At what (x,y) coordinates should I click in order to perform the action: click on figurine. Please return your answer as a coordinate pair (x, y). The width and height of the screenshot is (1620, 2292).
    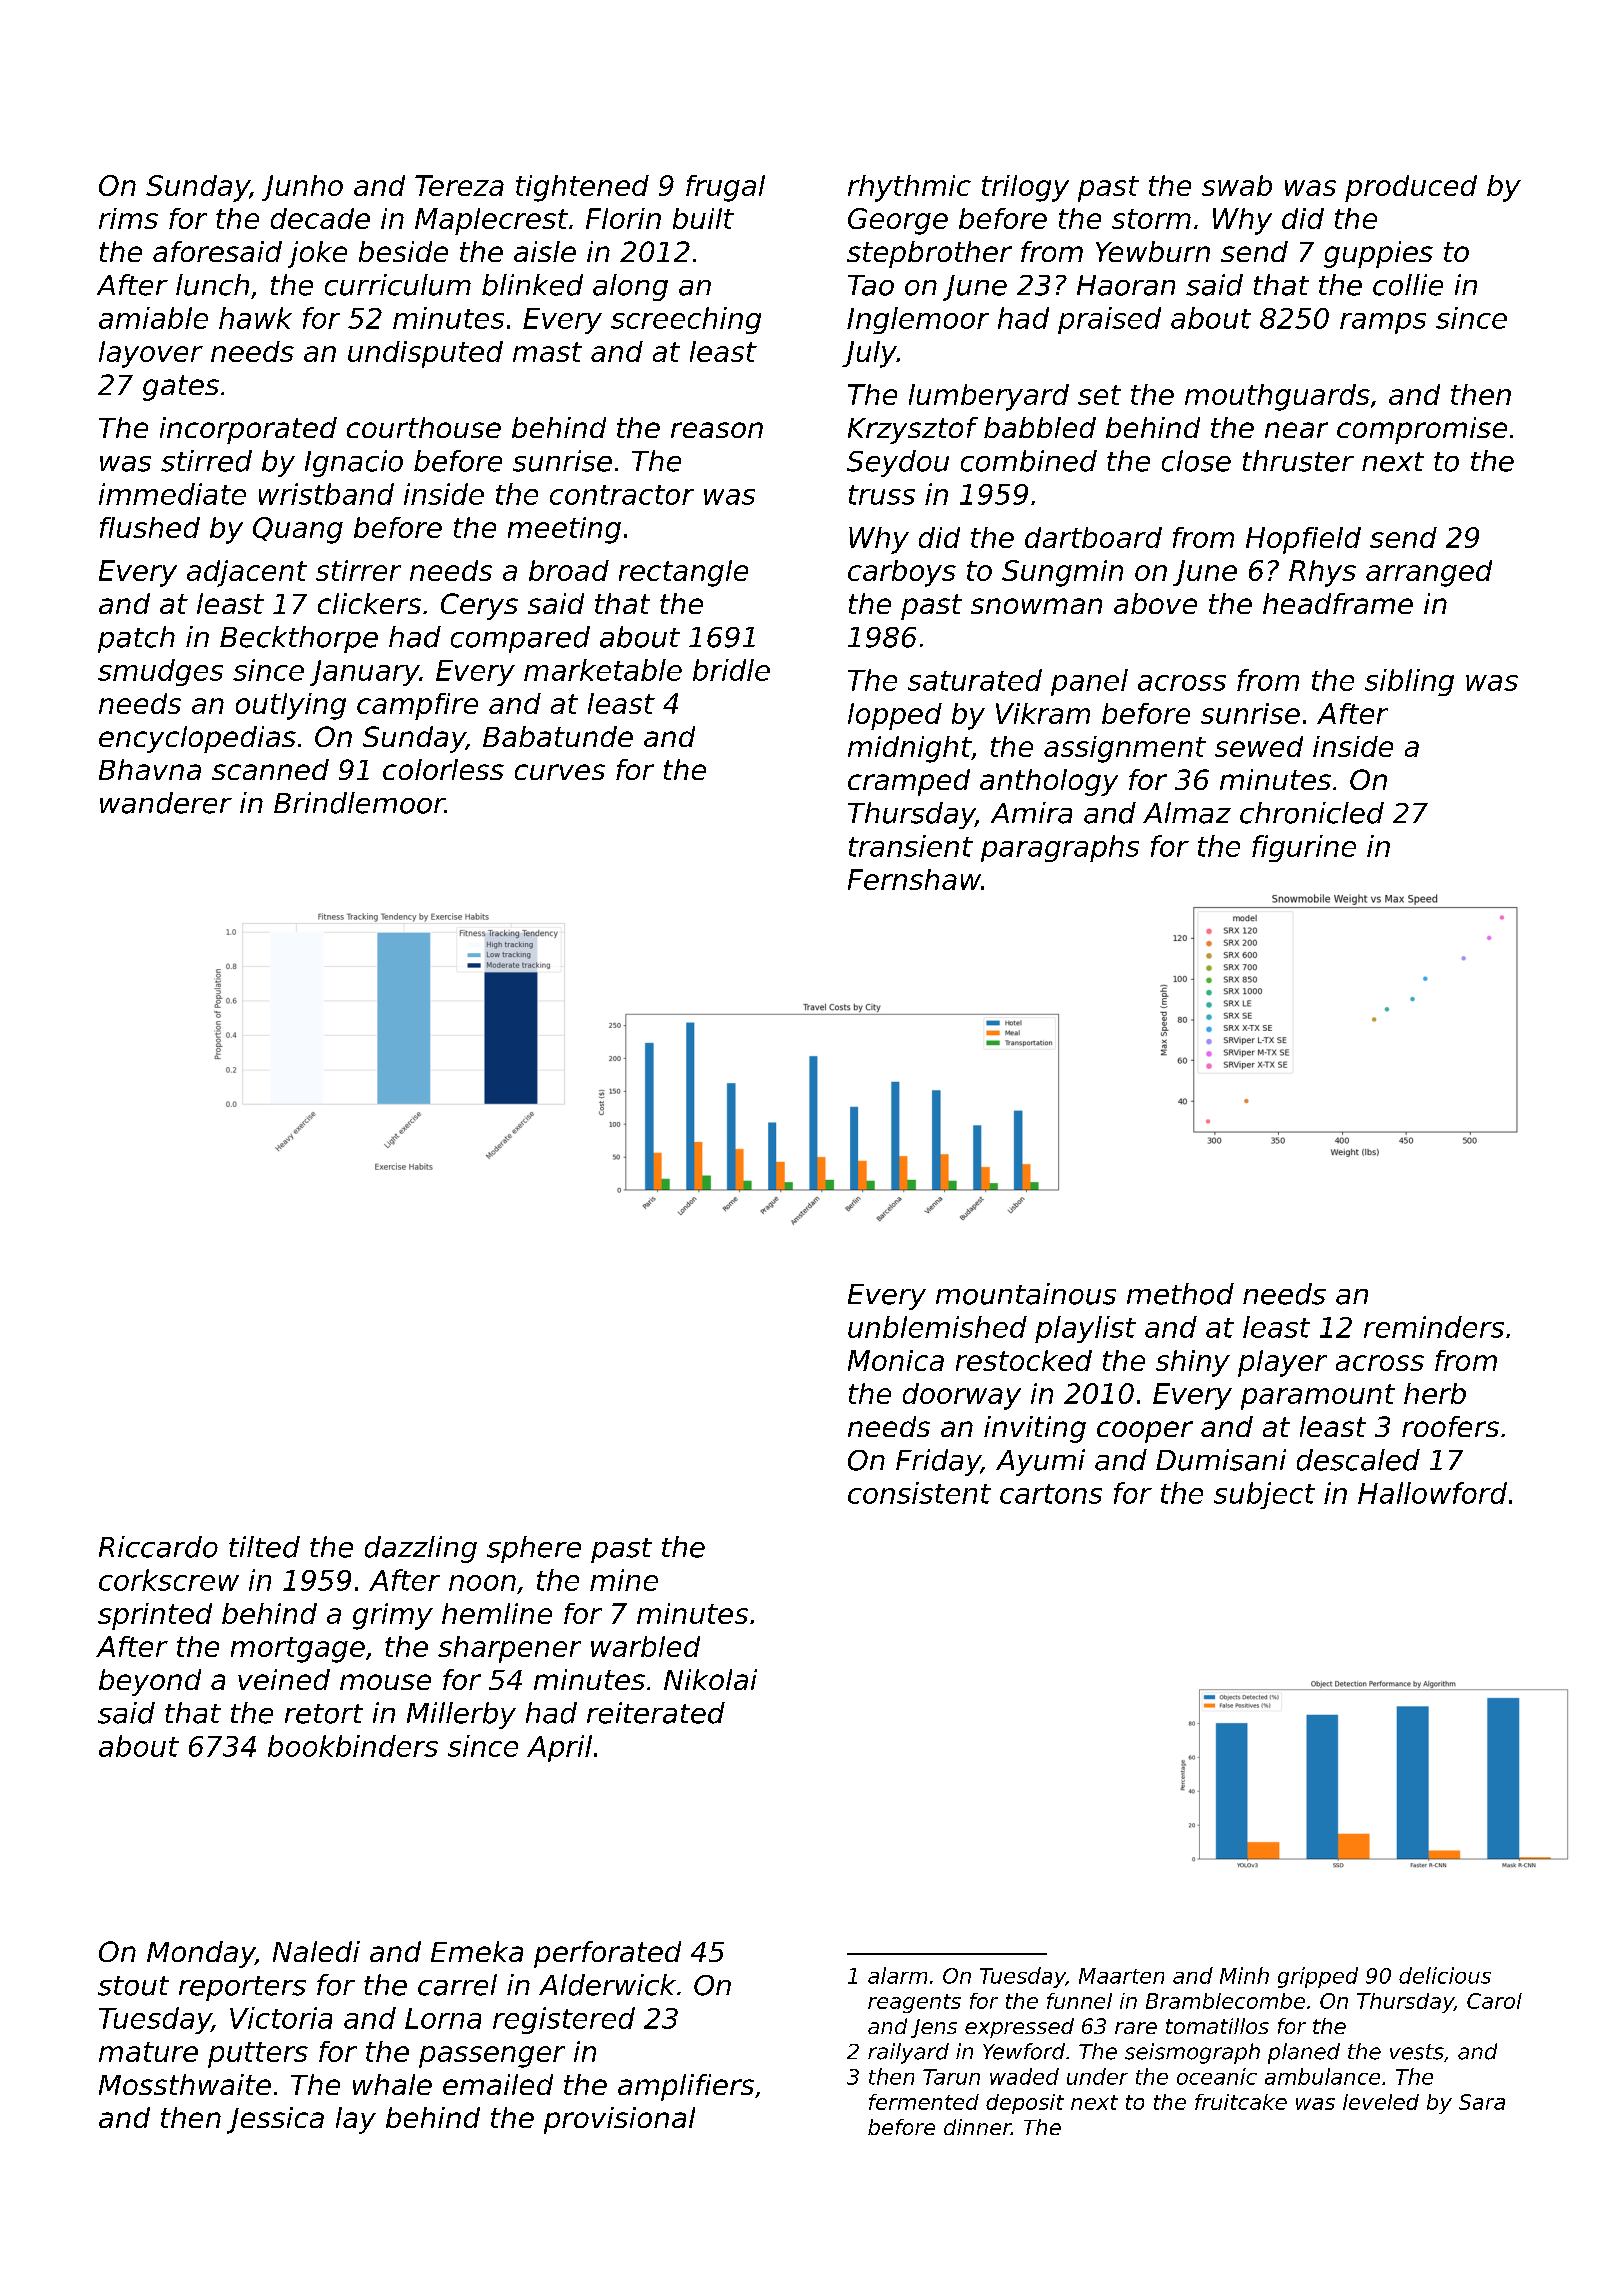
    Looking at the image, I should click on (1304, 848).
